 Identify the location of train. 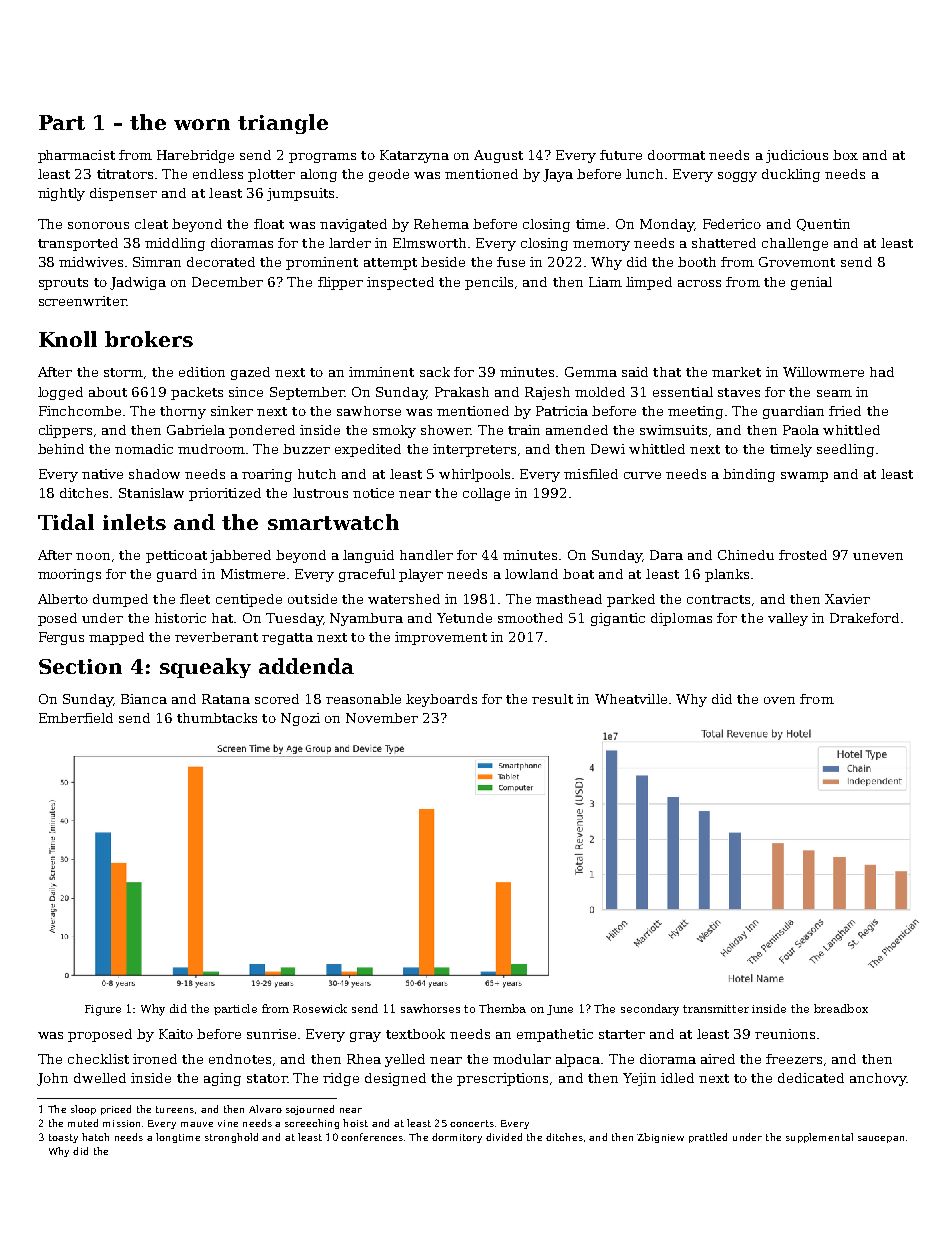
(524, 430).
